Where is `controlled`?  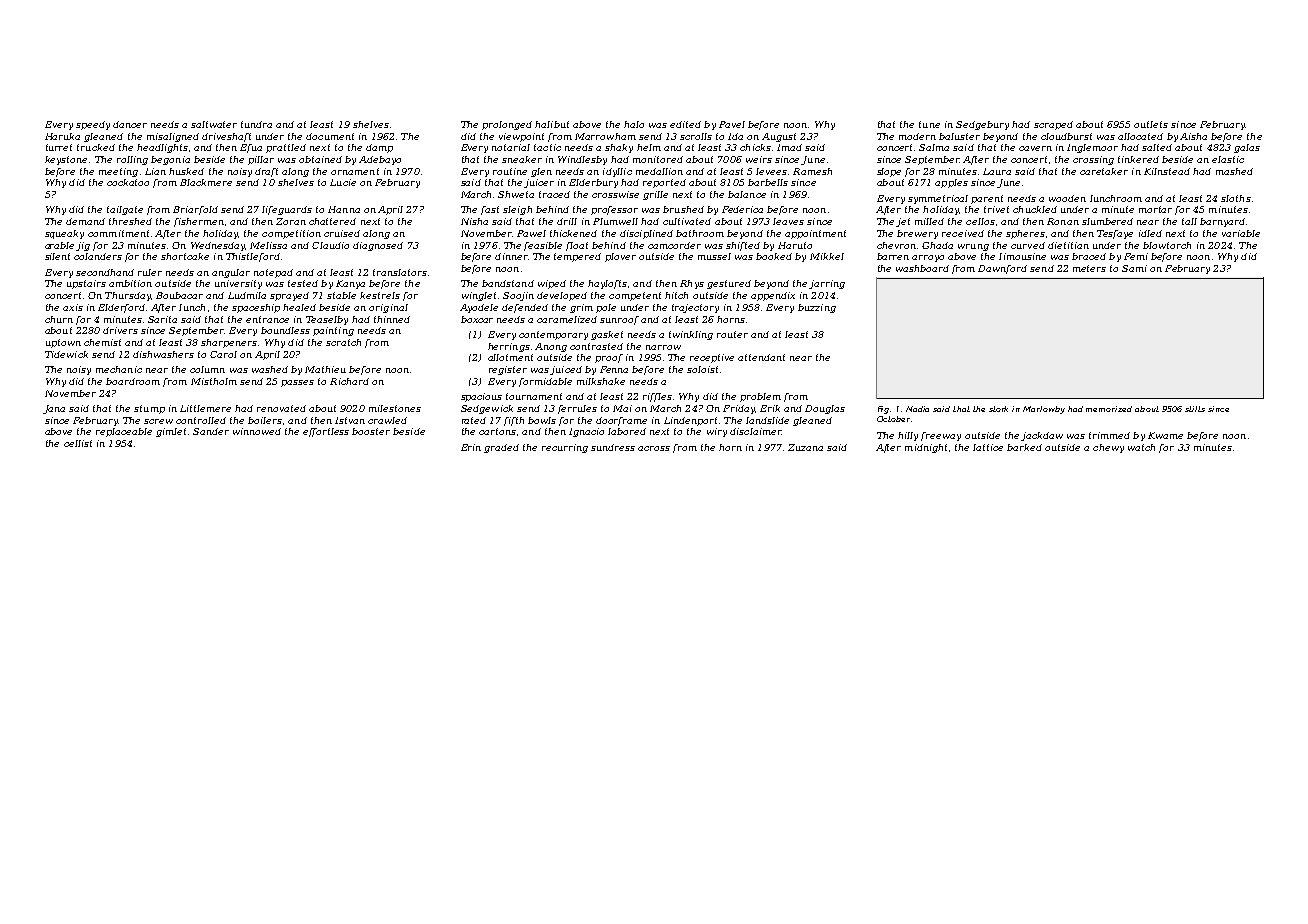
controlled is located at coordinates (201, 420).
